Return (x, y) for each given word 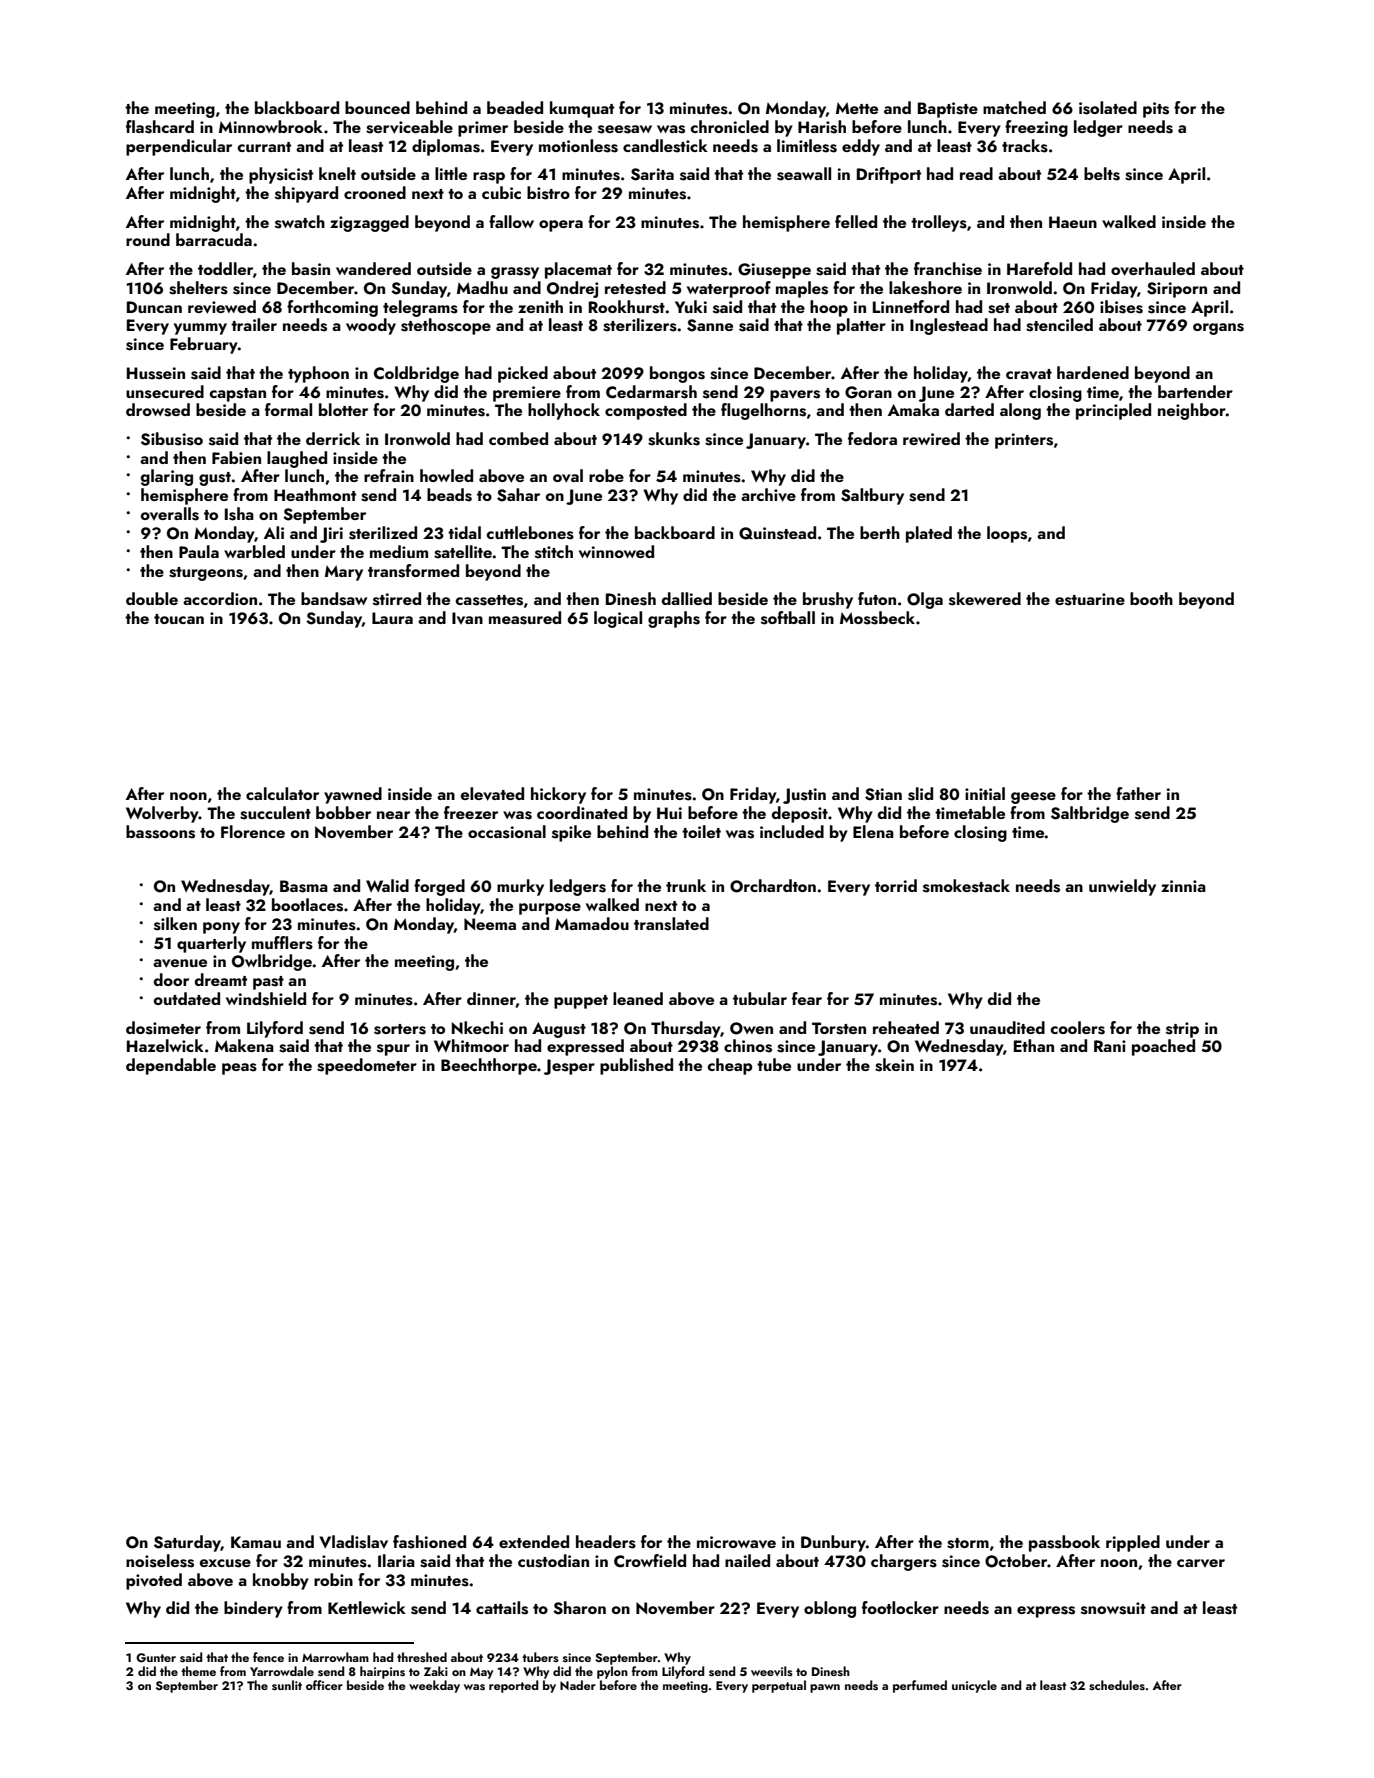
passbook (1064, 1543)
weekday (434, 1686)
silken (175, 924)
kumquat (582, 109)
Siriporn (1177, 290)
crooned (375, 192)
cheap (730, 1066)
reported (513, 1686)
